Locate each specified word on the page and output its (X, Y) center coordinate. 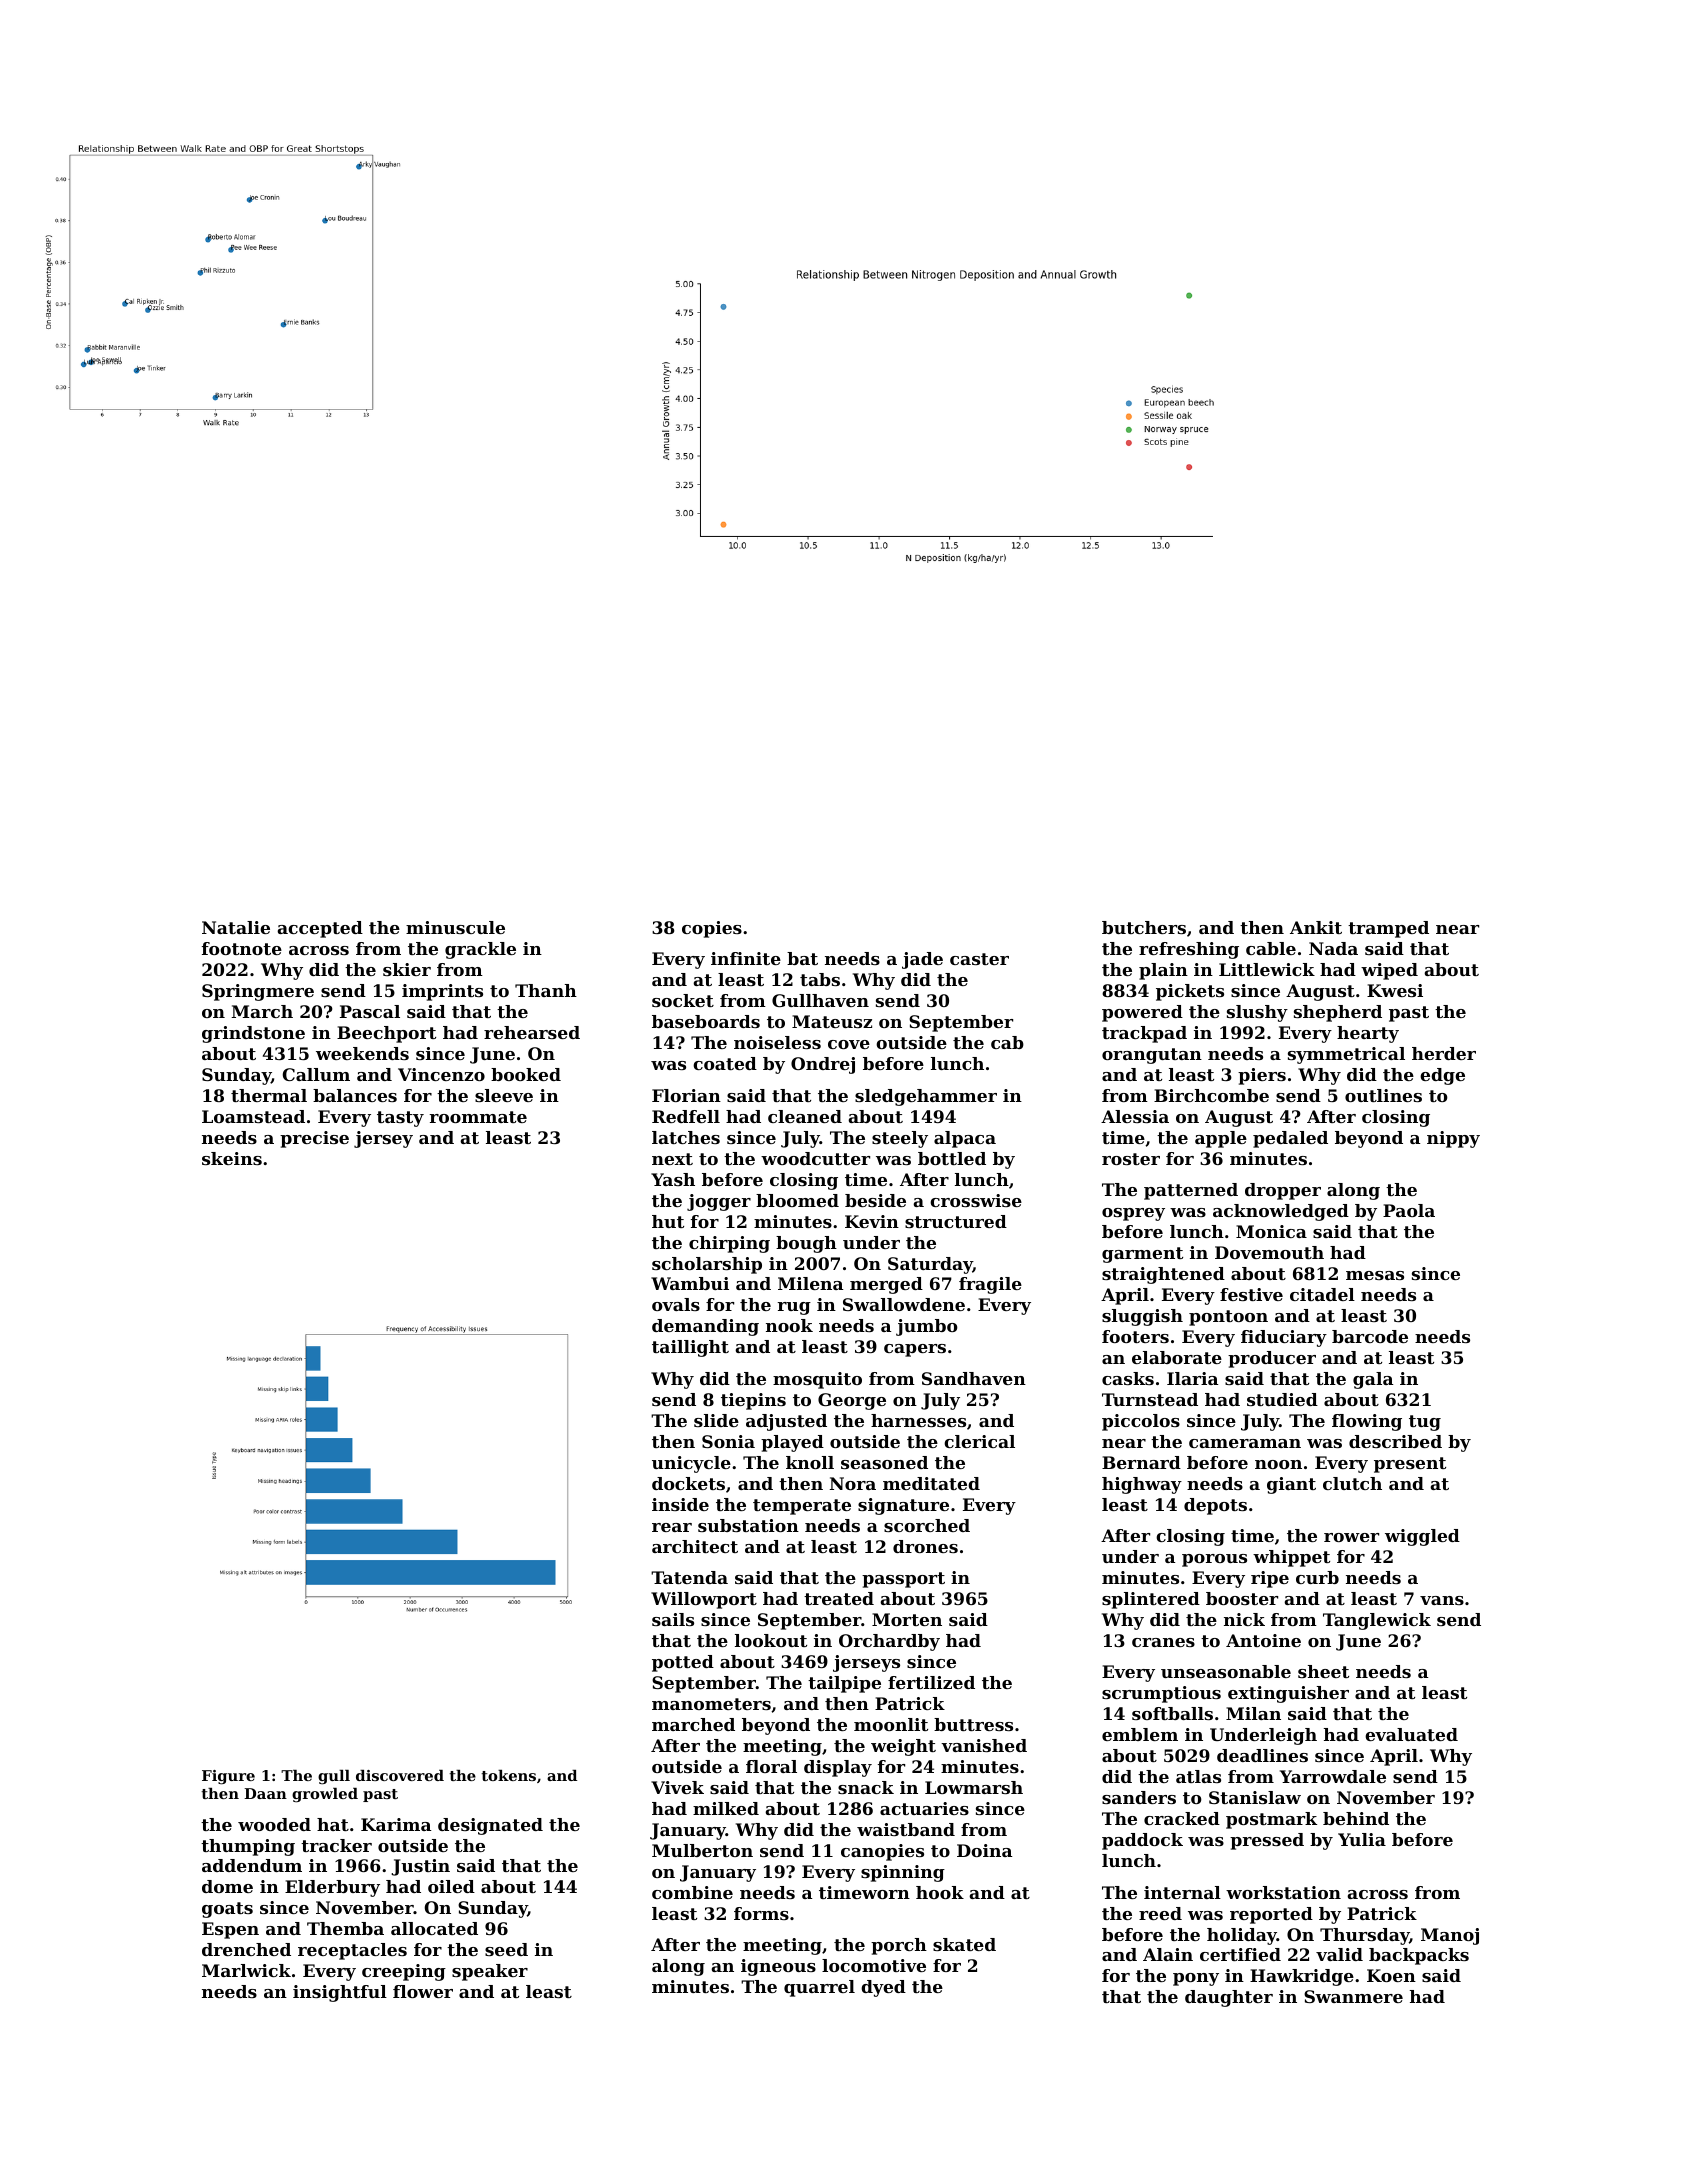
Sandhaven (974, 1378)
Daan (265, 1793)
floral (771, 1766)
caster (979, 959)
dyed (883, 1988)
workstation (1283, 1892)
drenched (246, 1949)
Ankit (1316, 927)
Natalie (236, 927)
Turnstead (1150, 1399)
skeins (232, 1158)
